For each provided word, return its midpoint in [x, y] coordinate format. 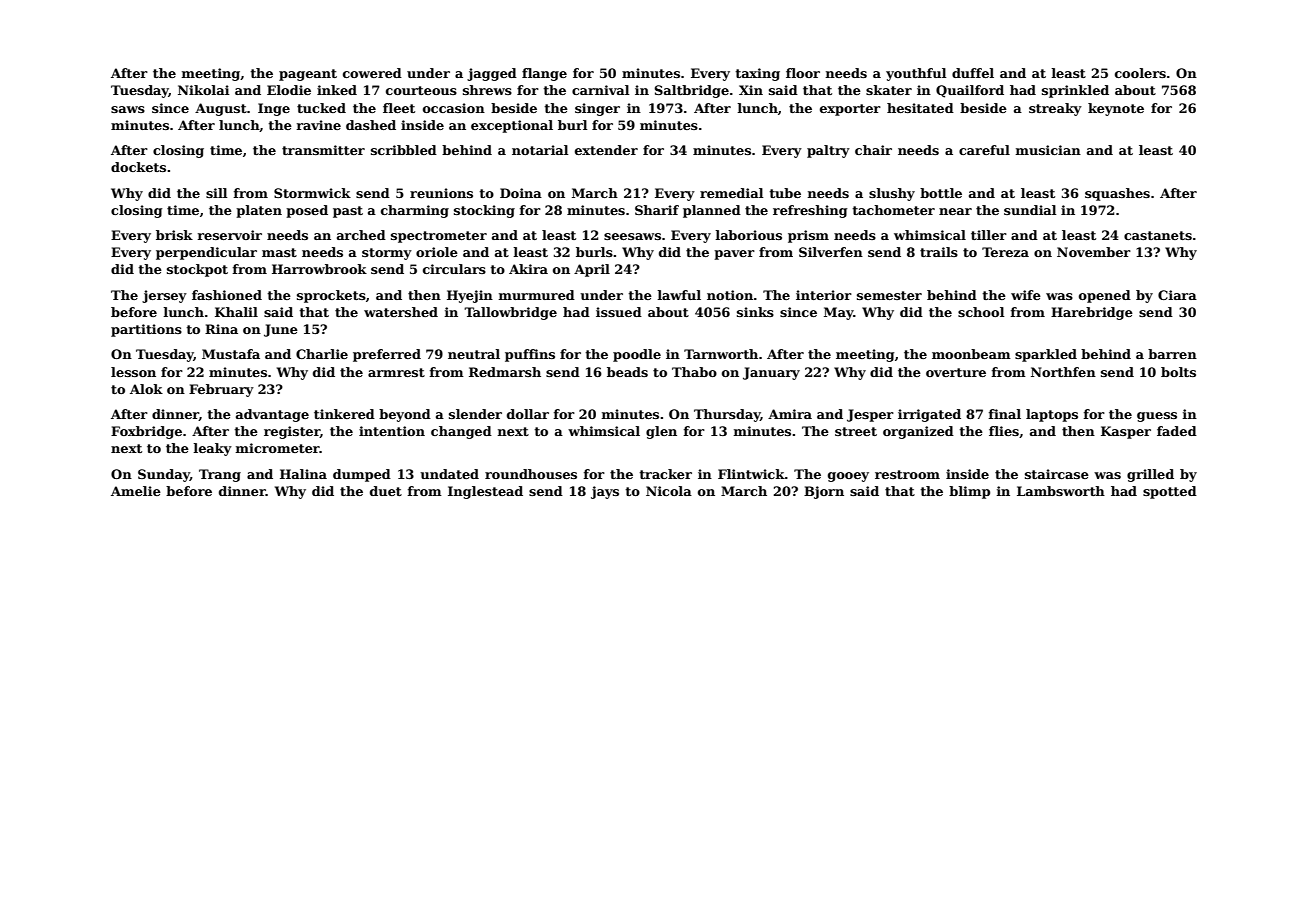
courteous [421, 90]
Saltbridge [692, 91]
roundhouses [531, 474]
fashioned [227, 295]
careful [984, 150]
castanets [1158, 235]
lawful [679, 295]
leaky [213, 449]
